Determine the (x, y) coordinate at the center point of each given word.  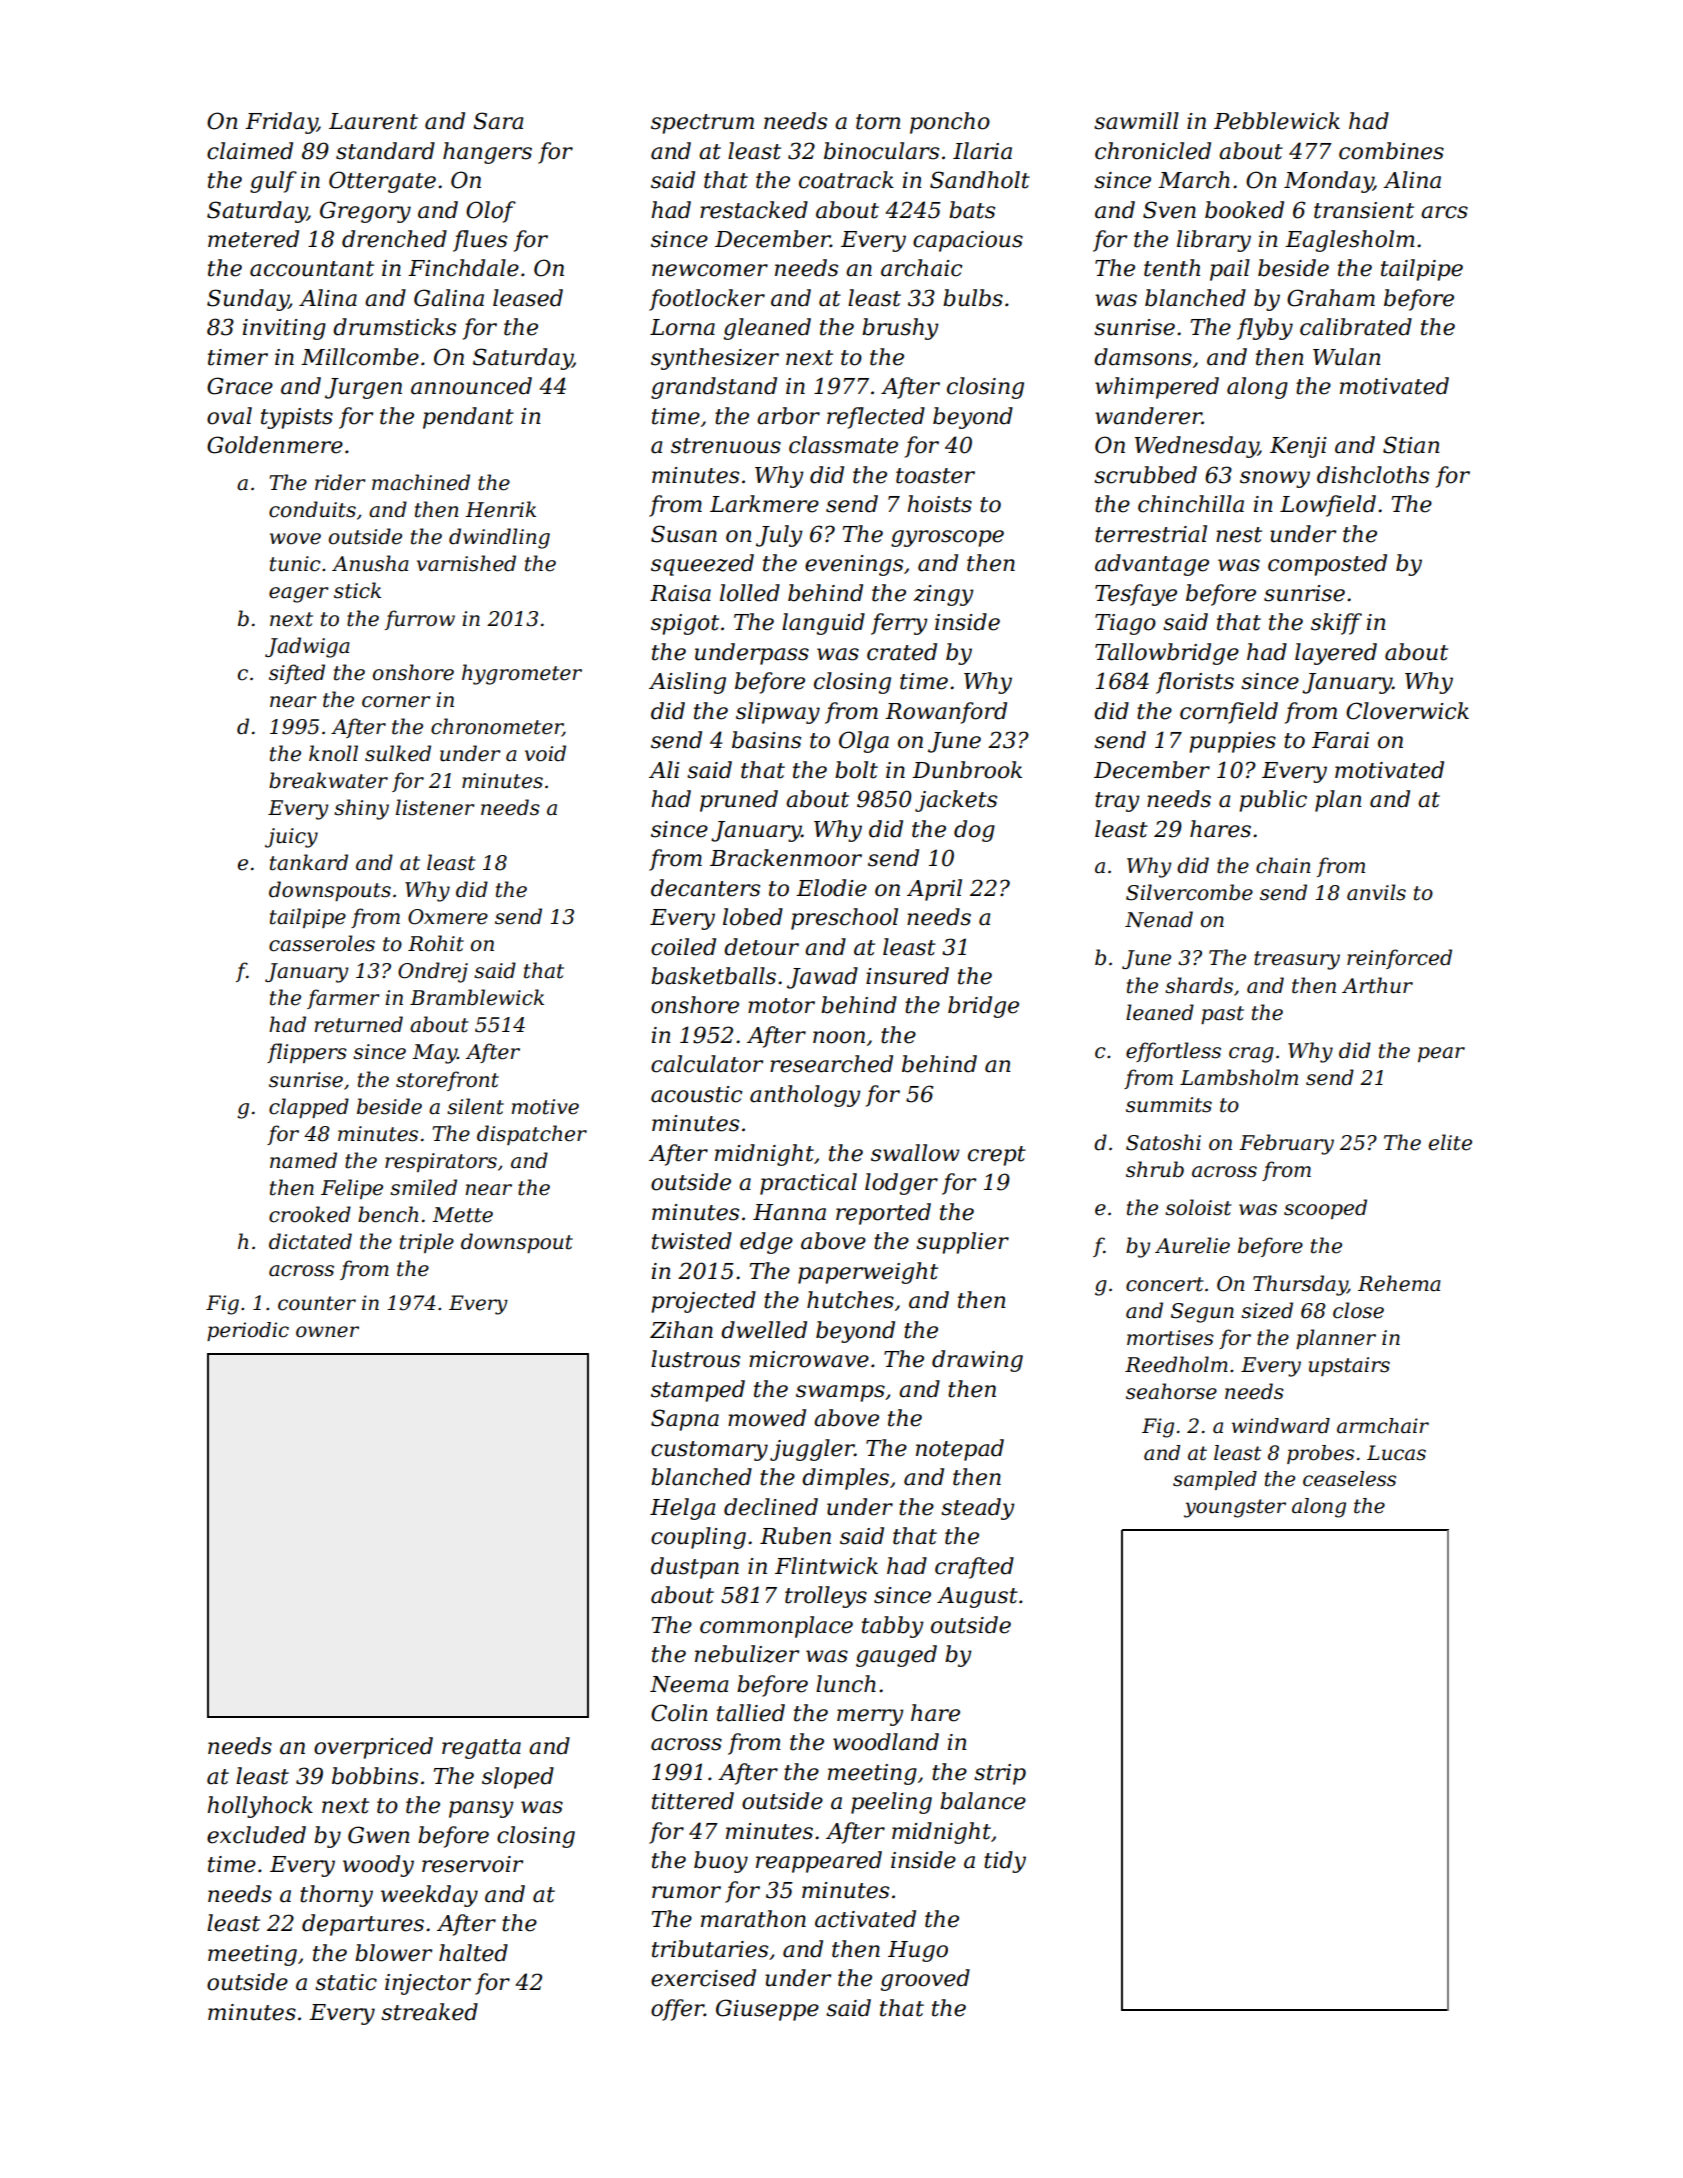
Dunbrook (967, 770)
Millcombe (360, 357)
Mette (462, 1215)
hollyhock (260, 1807)
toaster (935, 476)
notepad (960, 1450)
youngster (1235, 1508)
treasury (1297, 960)
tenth (1172, 268)
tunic (295, 564)
